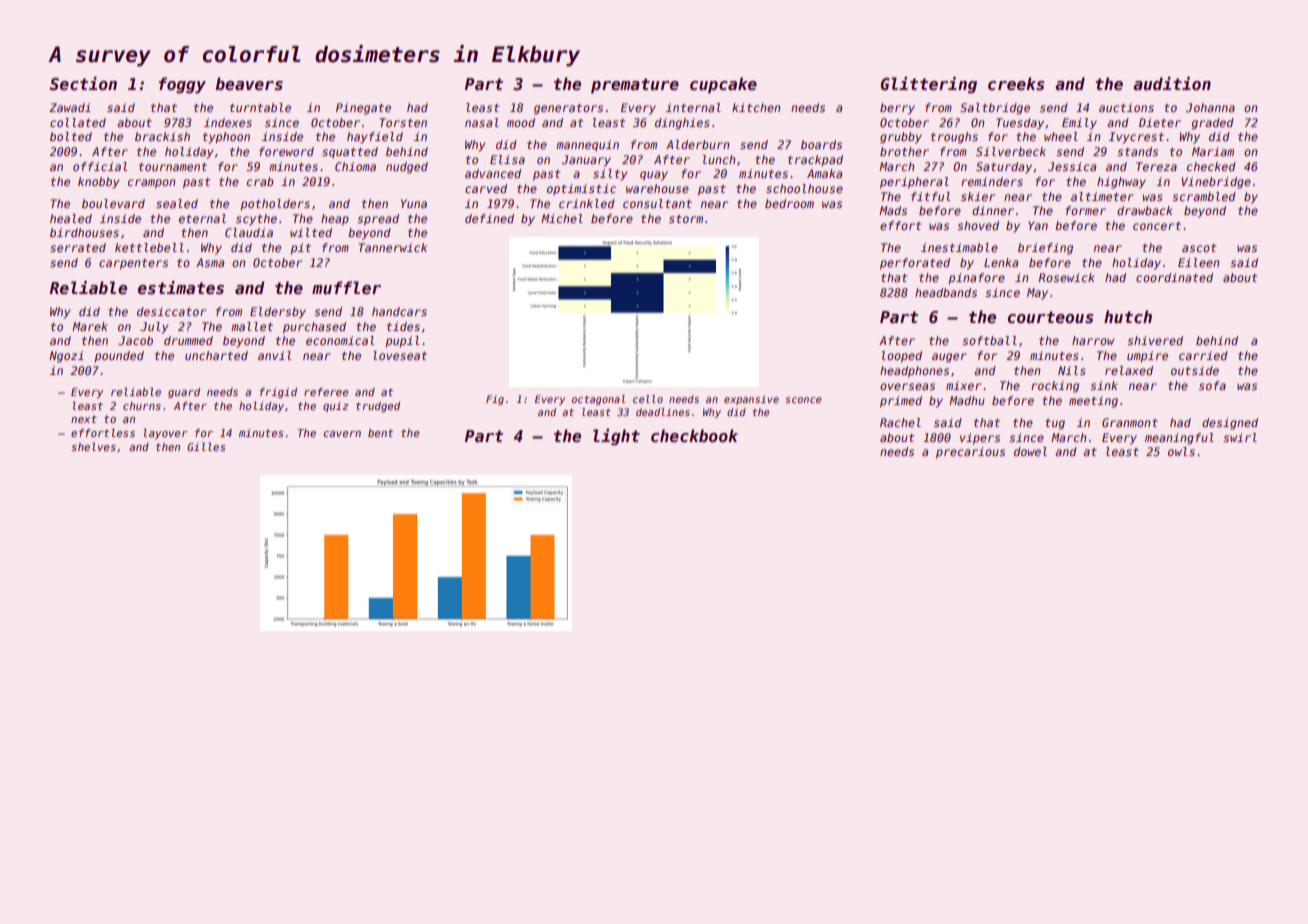  Describe the element at coordinates (83, 84) in the screenshot. I see `Section` at that location.
